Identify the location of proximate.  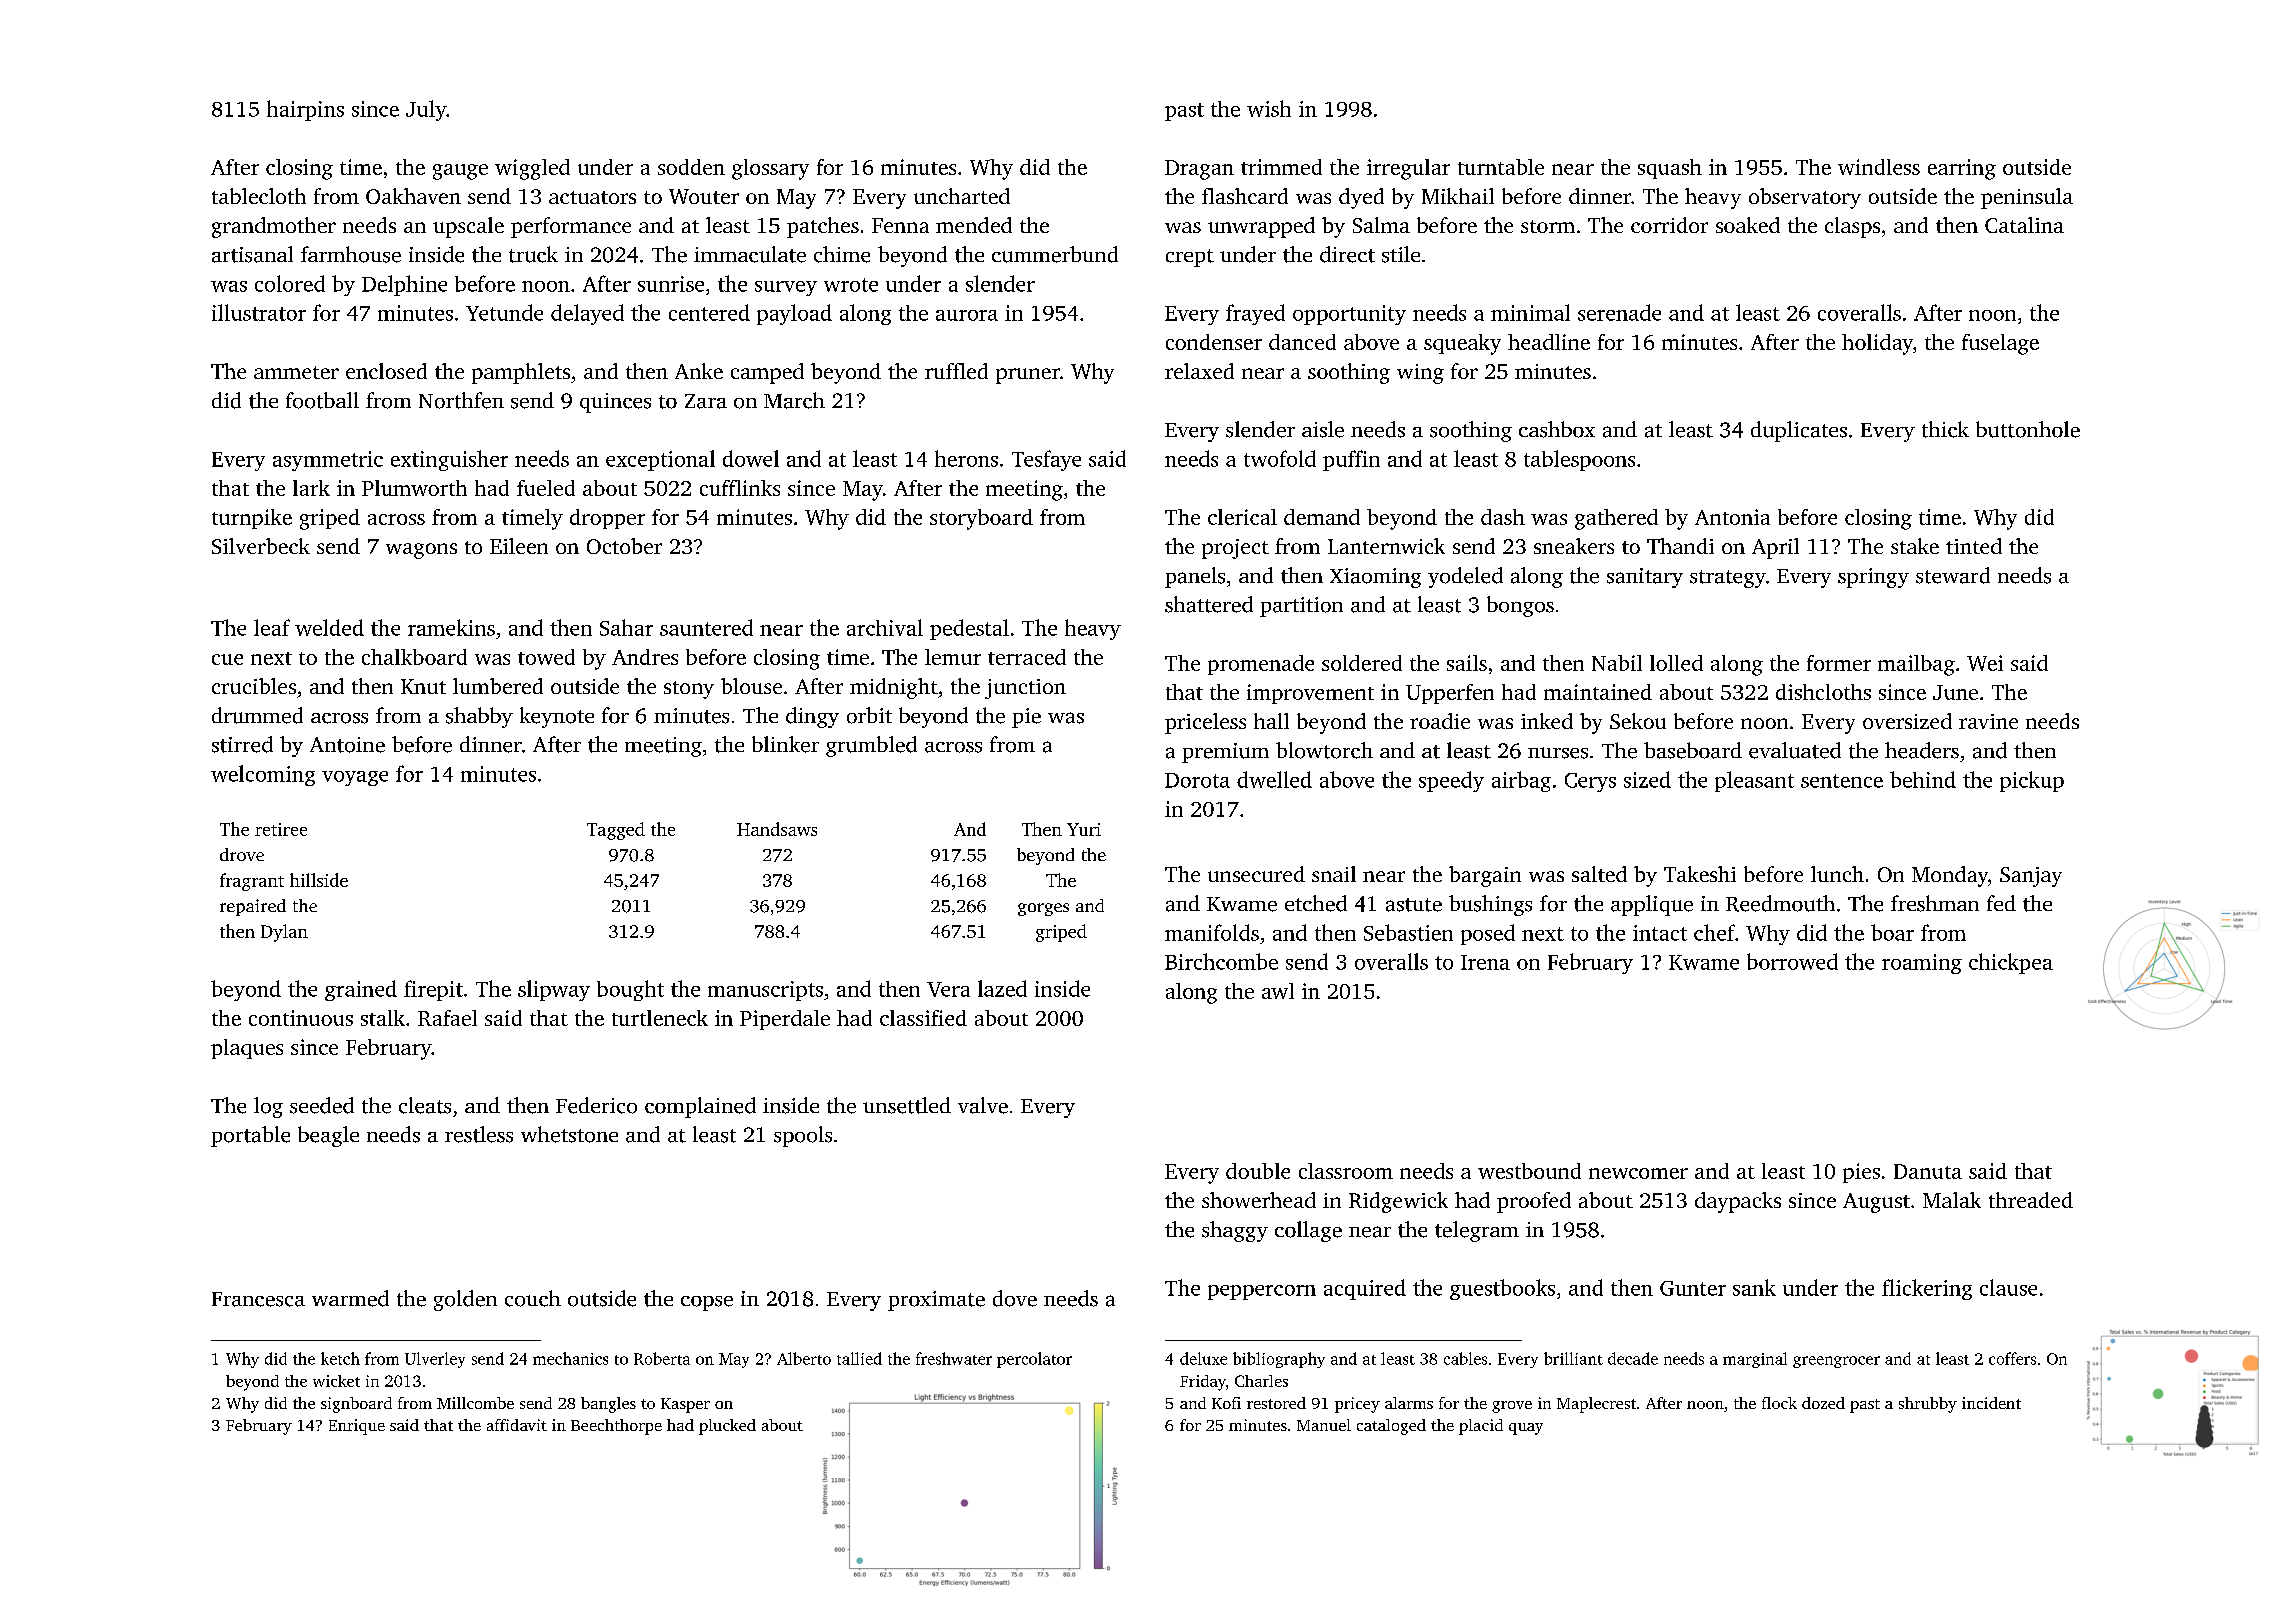
(936, 1301).
